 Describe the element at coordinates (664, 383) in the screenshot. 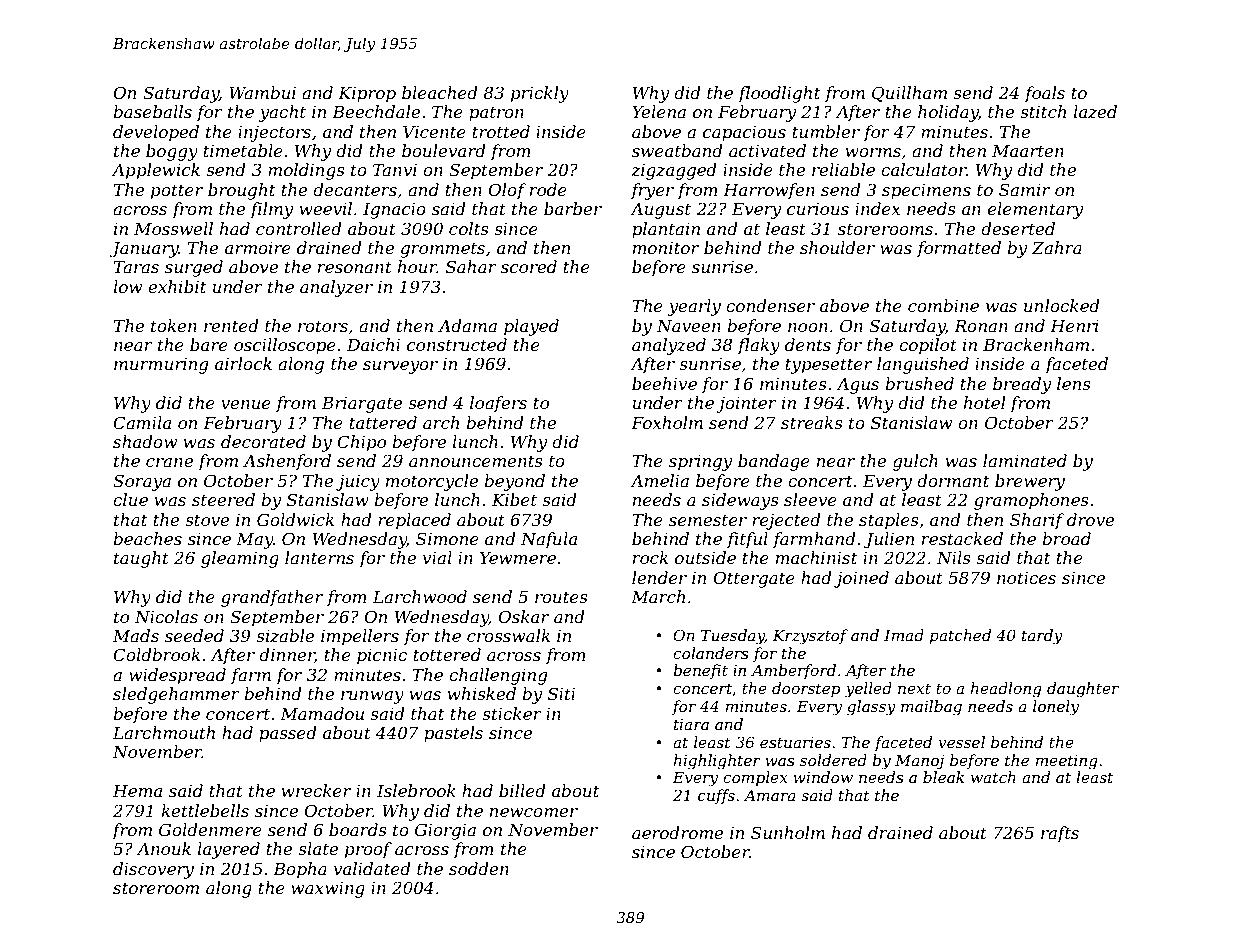

I see `beehive` at that location.
